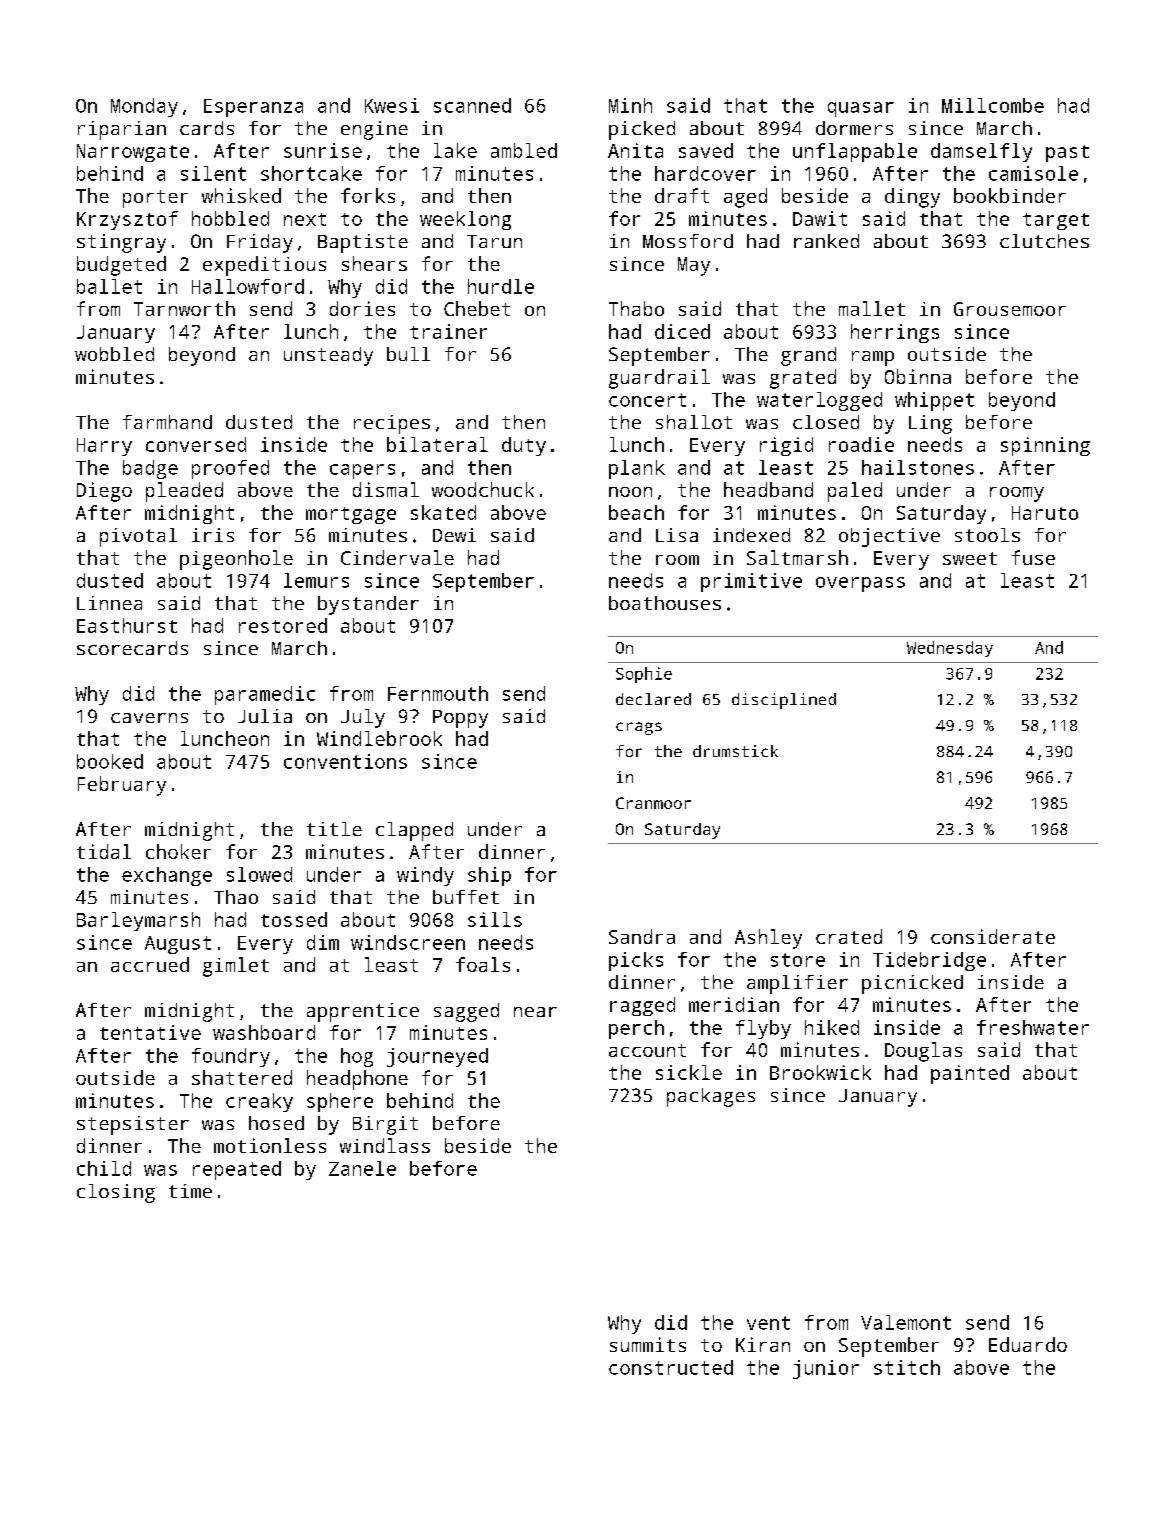  I want to click on packages, so click(711, 1097).
